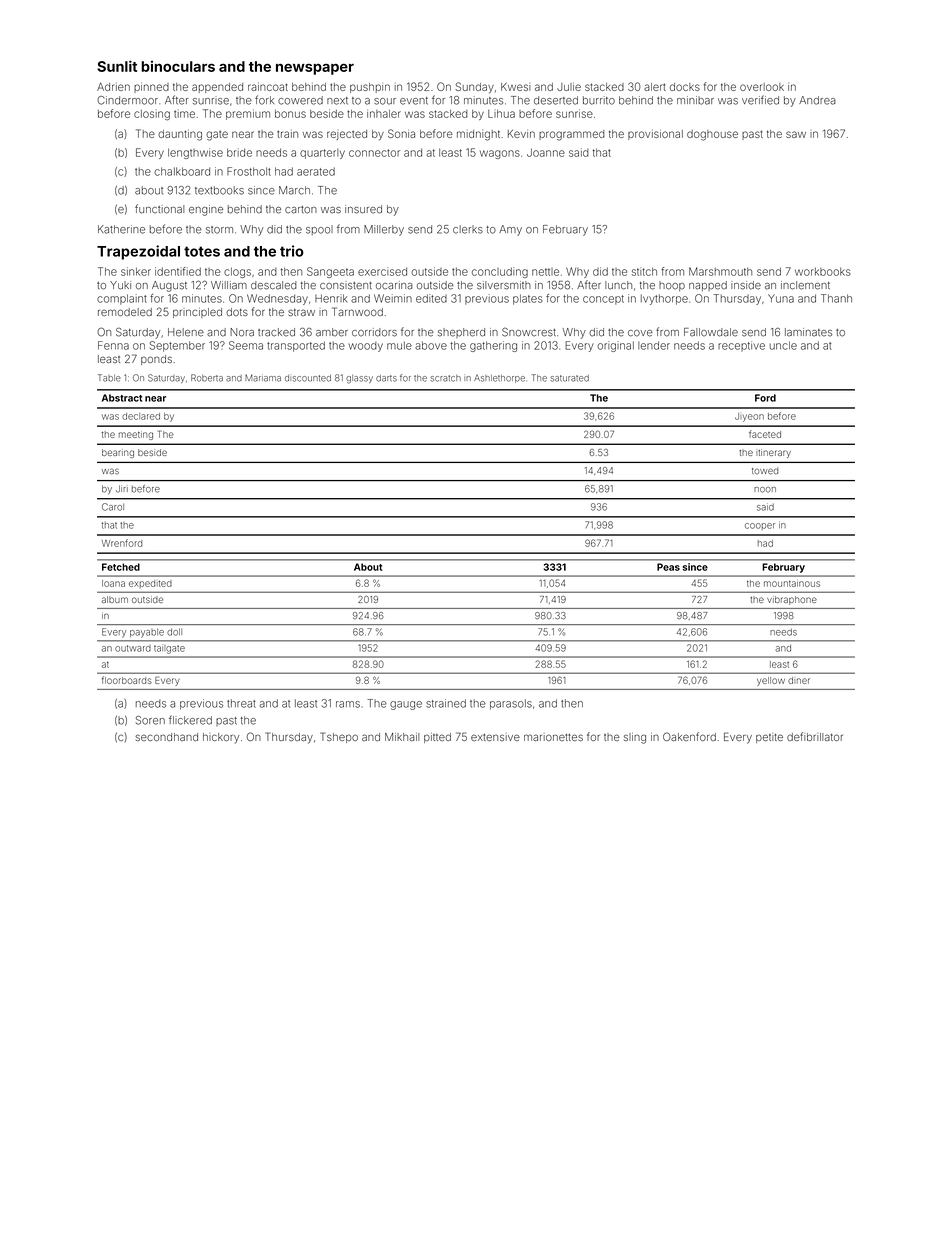  What do you see at coordinates (720, 271) in the screenshot?
I see `Marshmouth` at bounding box center [720, 271].
